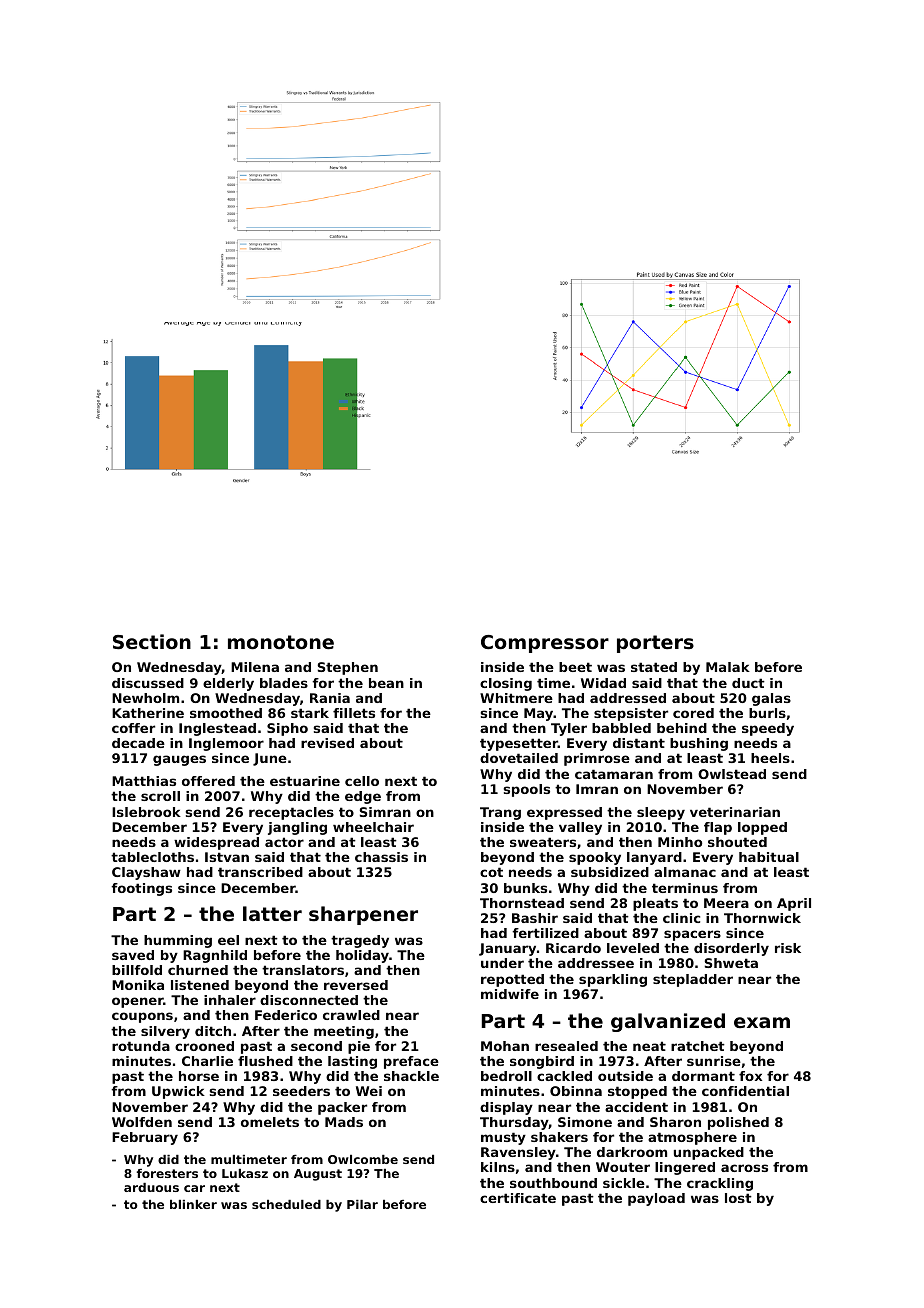 The height and width of the page is (1308, 924). Describe the element at coordinates (310, 713) in the page. I see `stark` at that location.
